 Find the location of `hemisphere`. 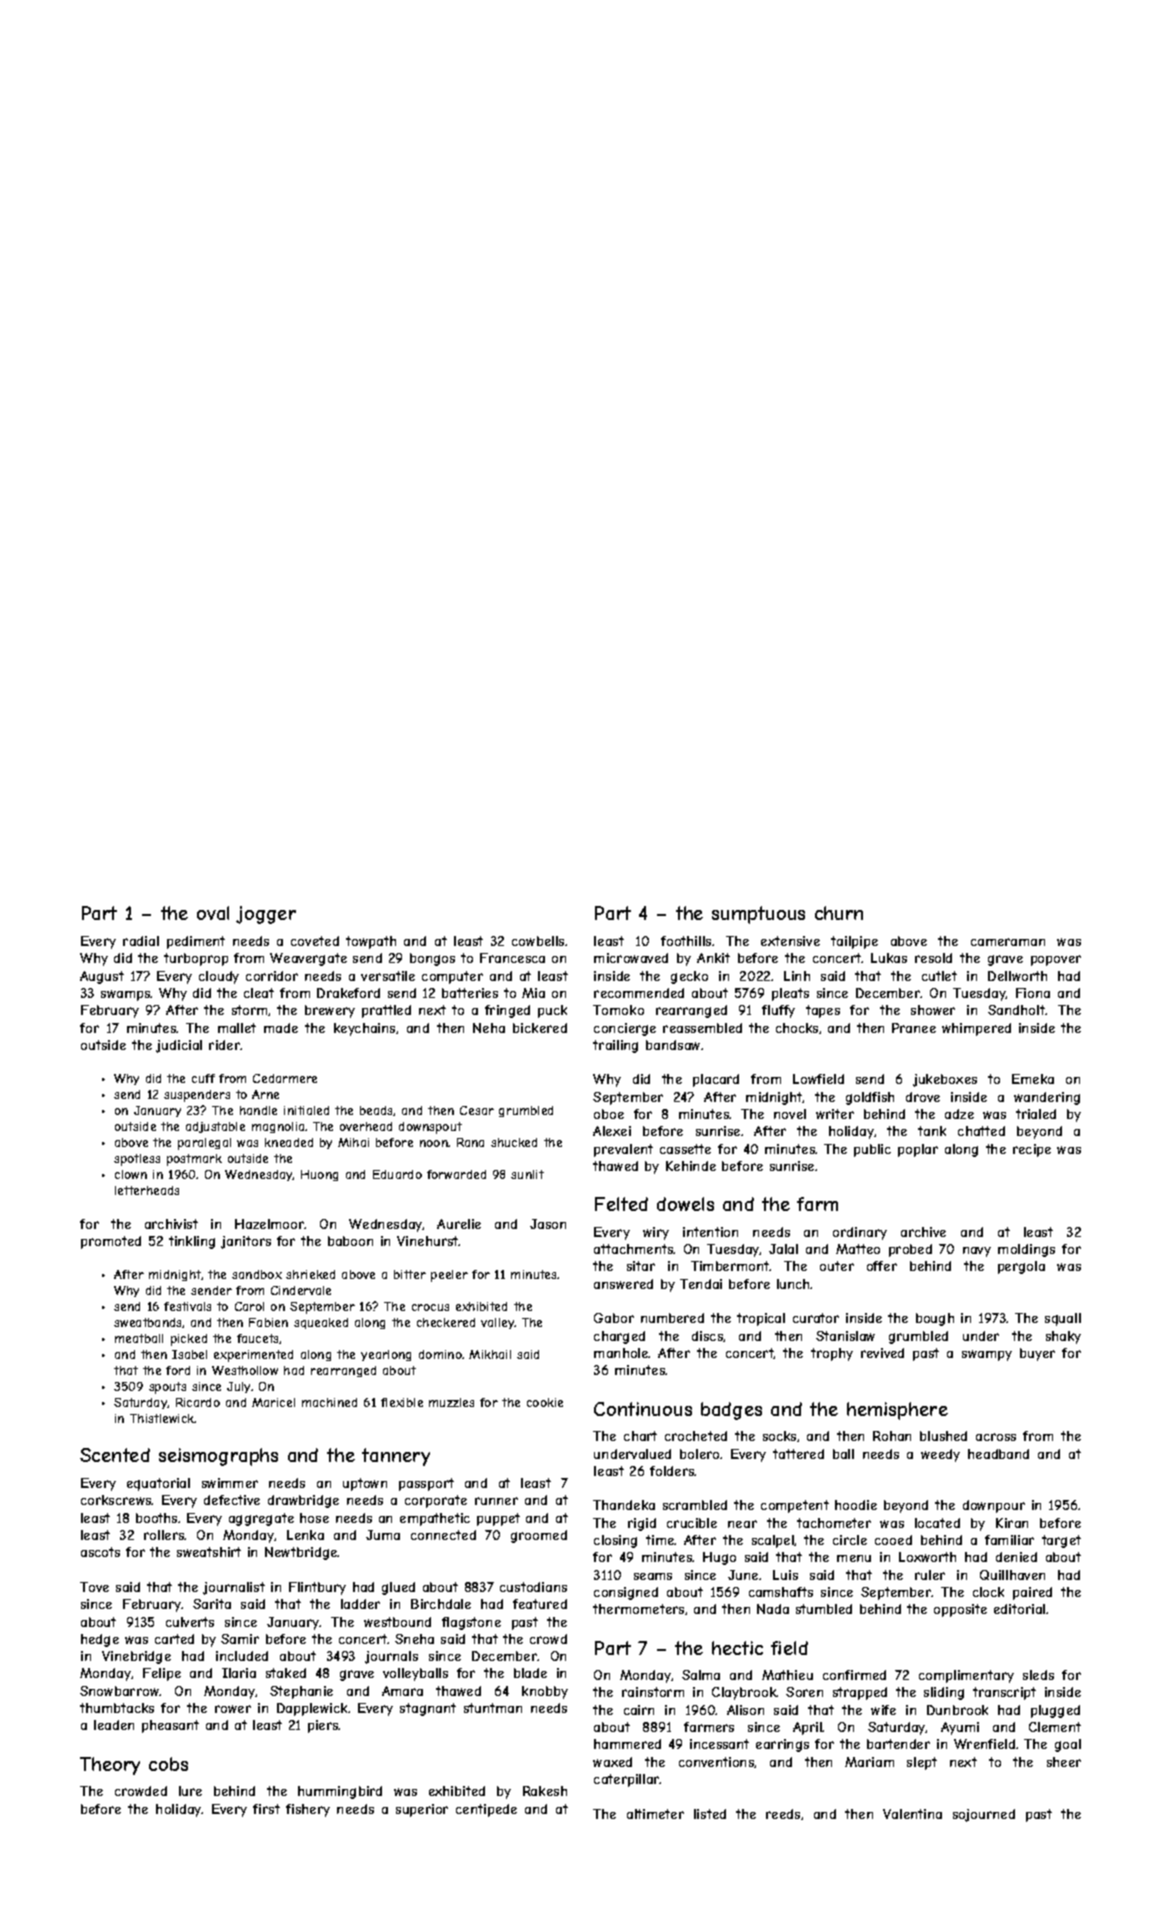

hemisphere is located at coordinates (897, 1411).
